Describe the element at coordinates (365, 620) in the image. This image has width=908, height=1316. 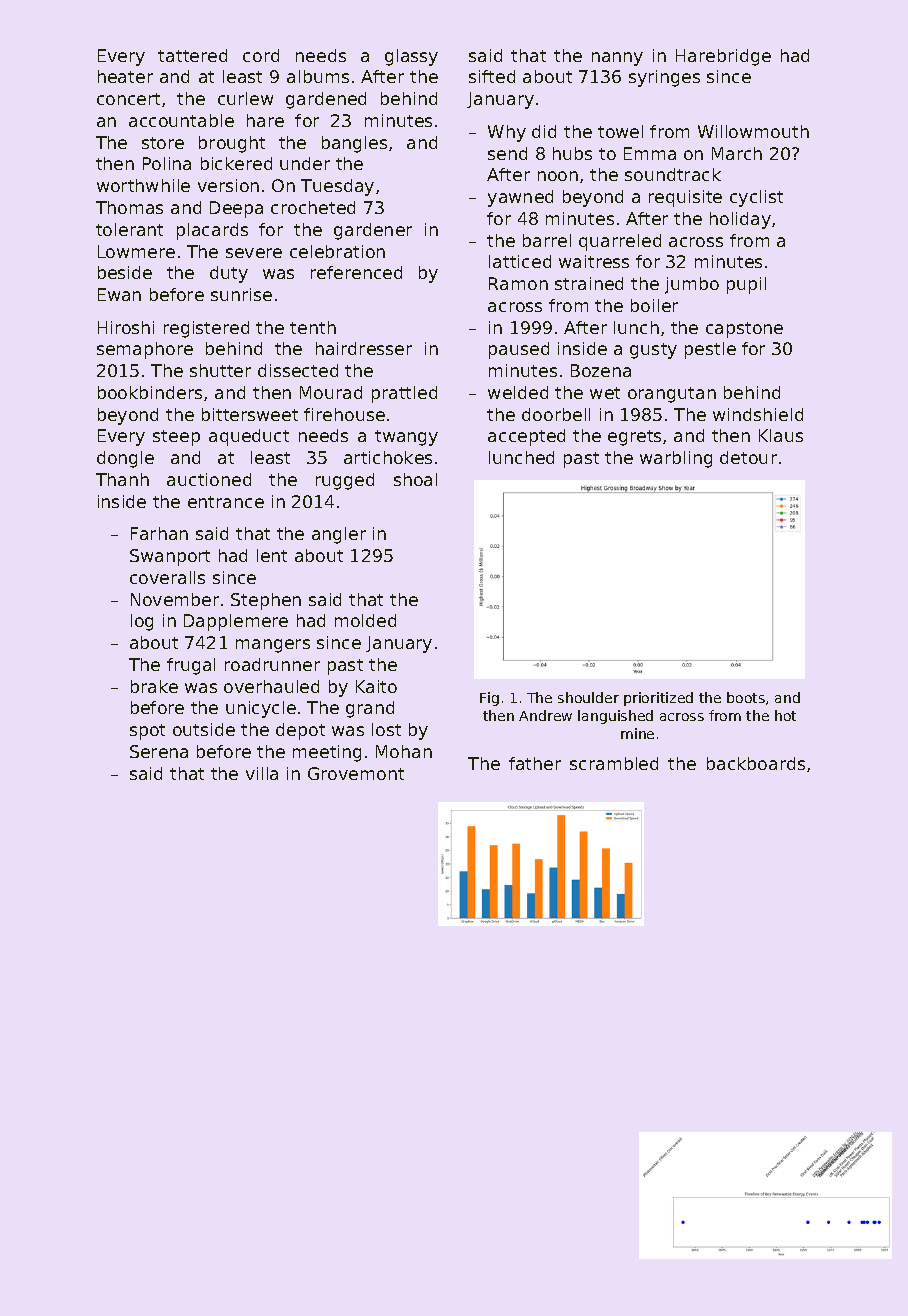
I see `molded` at that location.
